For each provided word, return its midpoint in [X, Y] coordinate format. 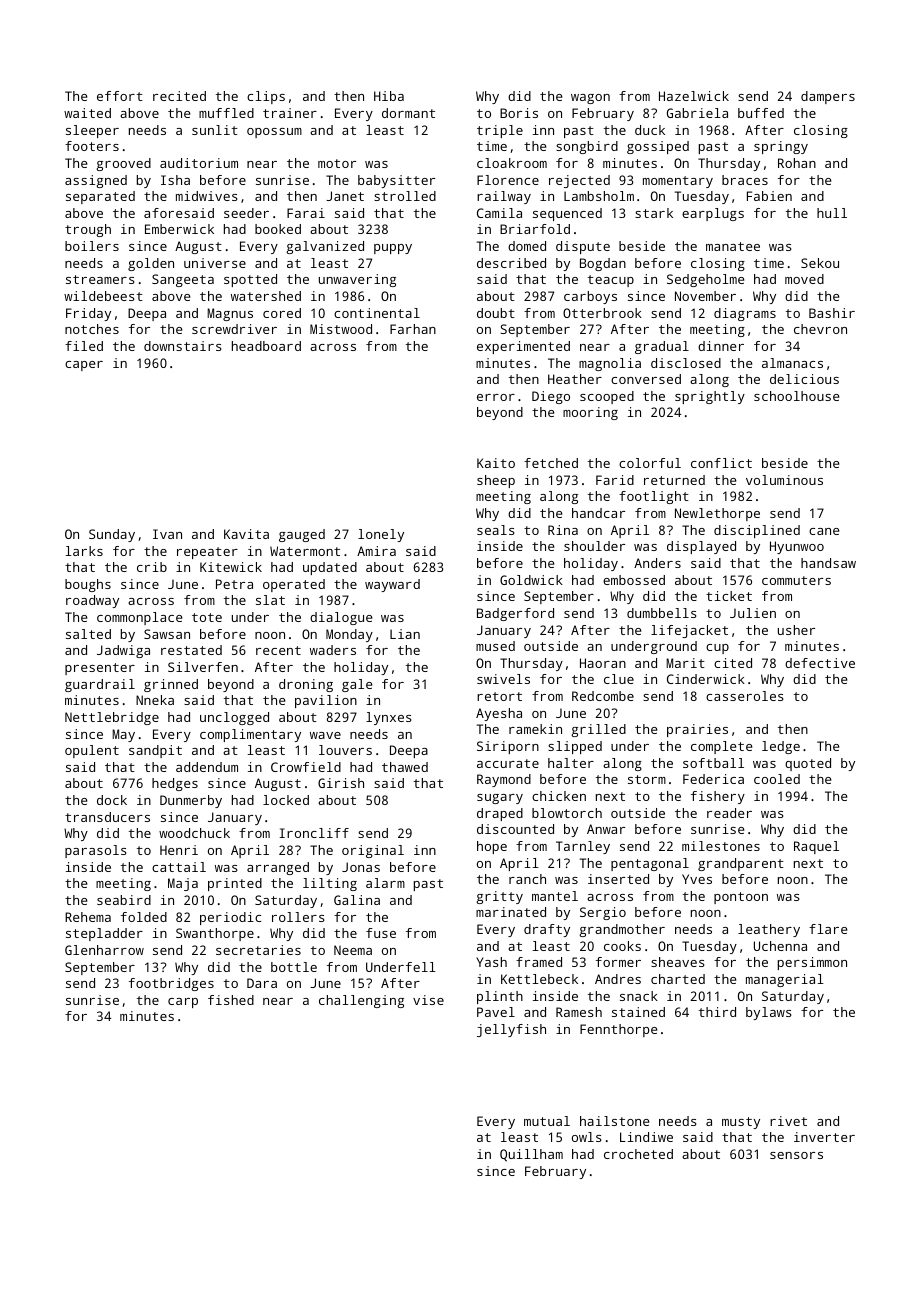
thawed [405, 767]
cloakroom [512, 163]
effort [120, 96]
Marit [685, 663]
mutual [547, 1121]
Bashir [832, 313]
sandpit [155, 751]
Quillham [531, 1155]
